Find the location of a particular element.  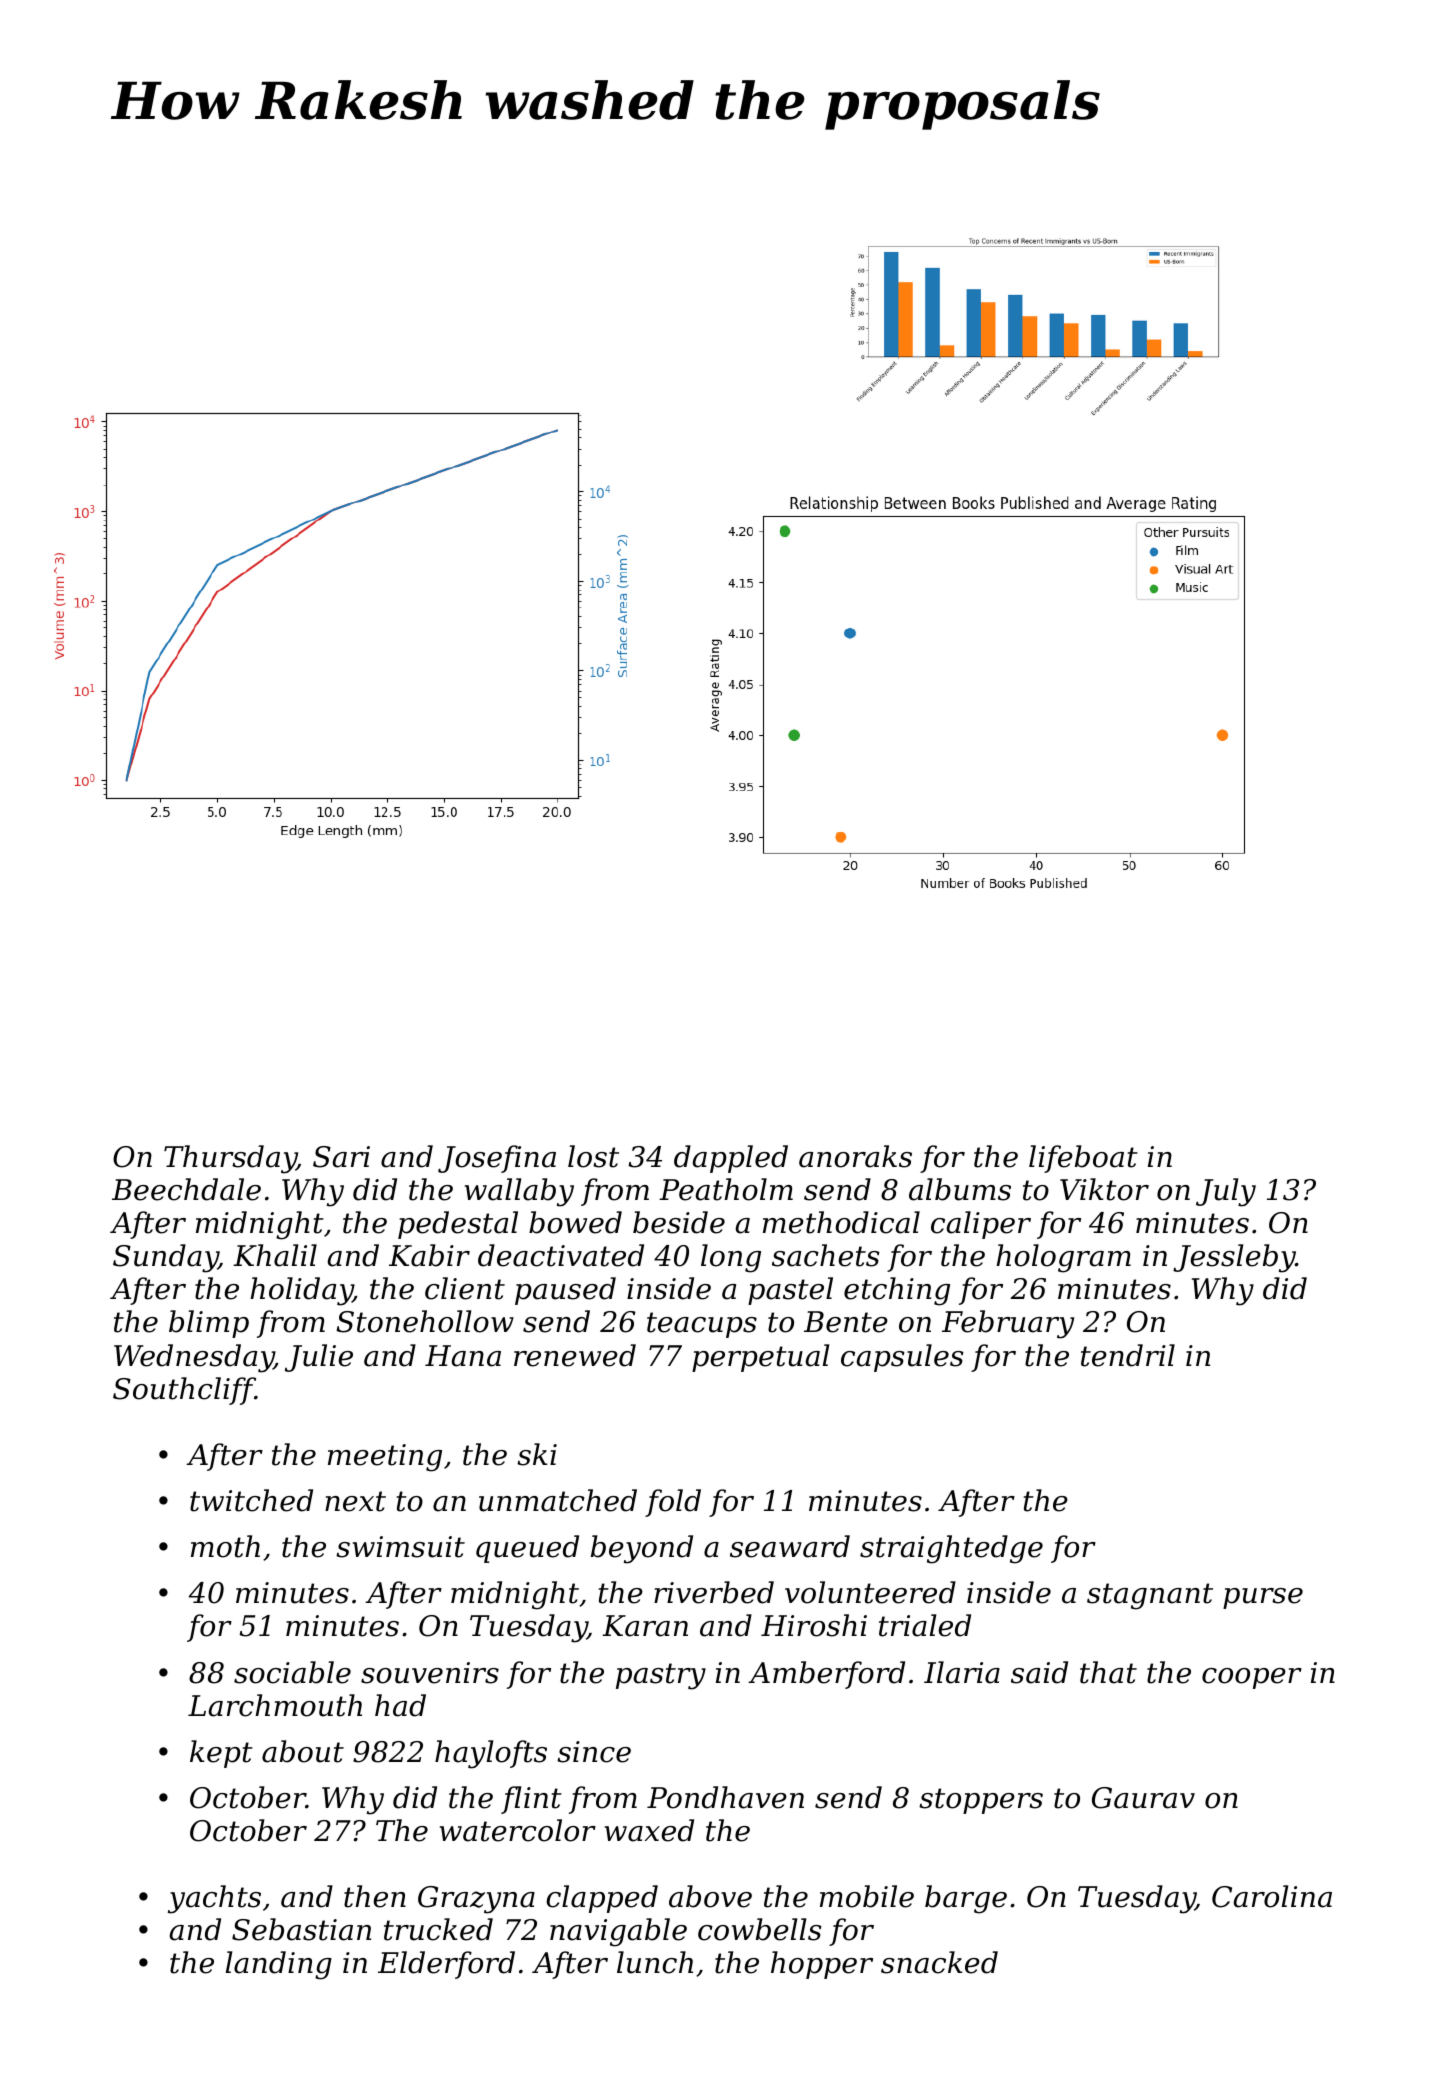

Southcliff is located at coordinates (184, 1391).
